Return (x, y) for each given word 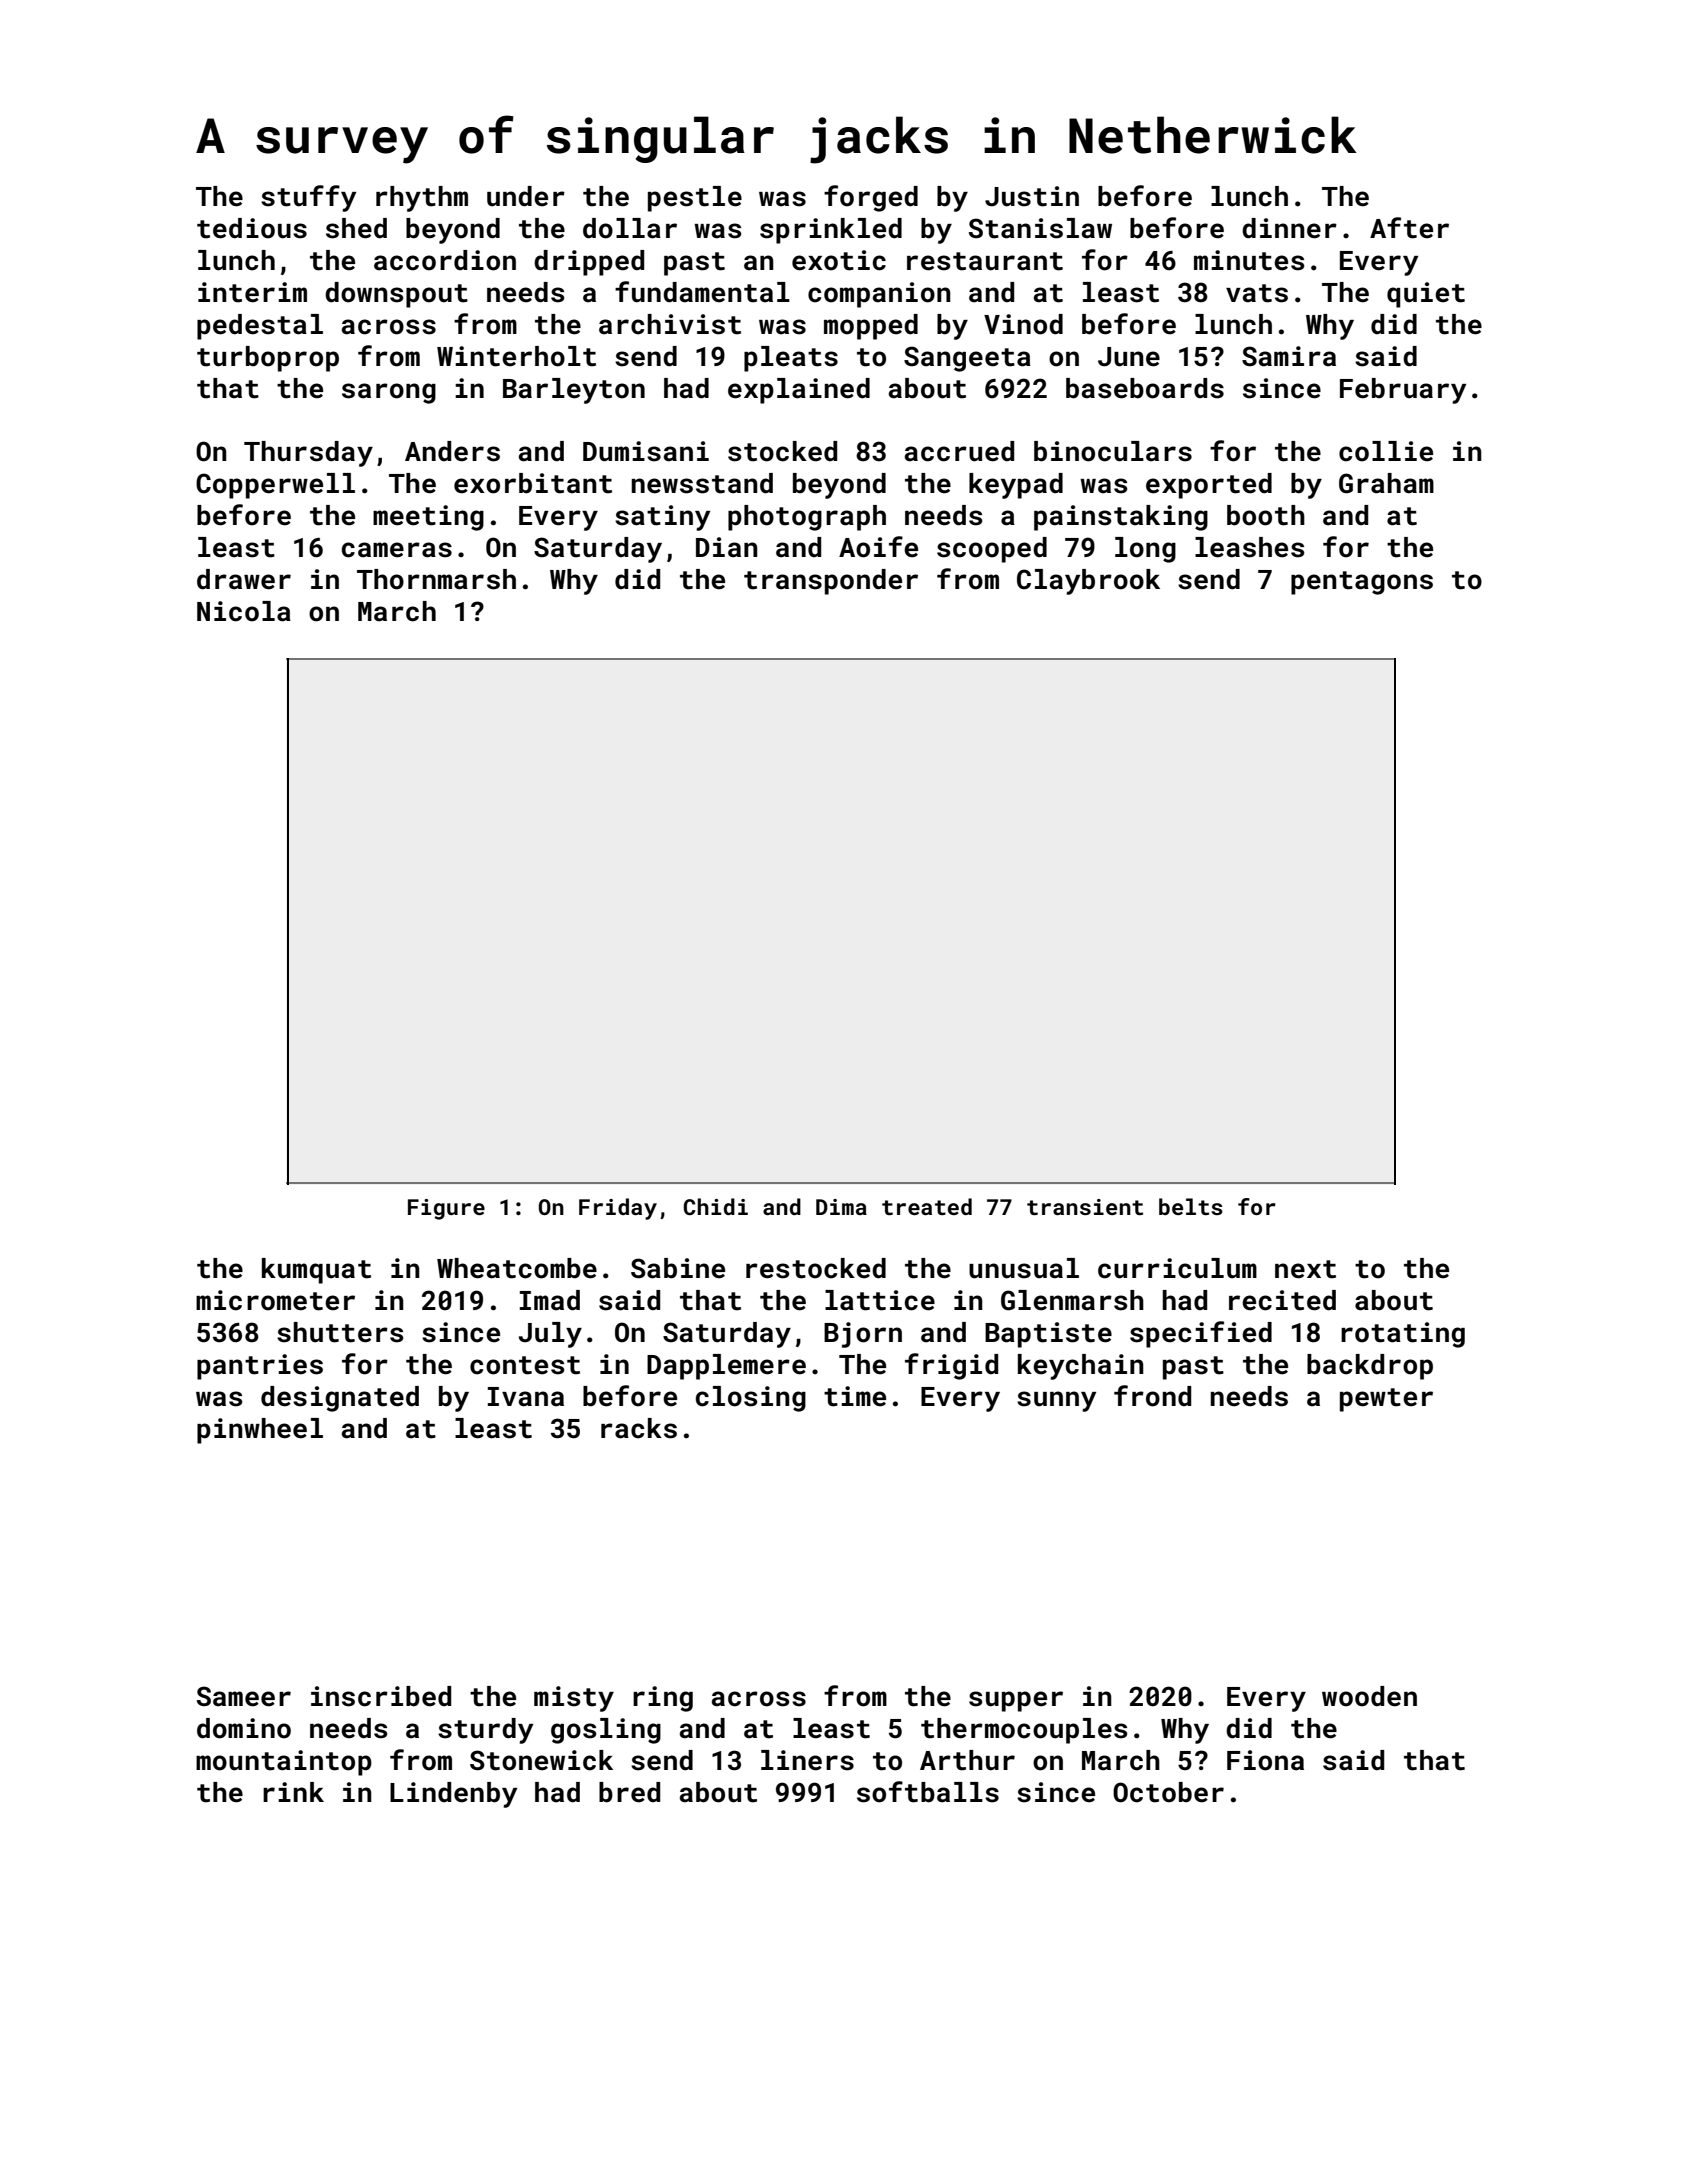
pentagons (1362, 583)
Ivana (526, 1397)
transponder (831, 582)
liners (807, 1760)
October (1168, 1792)
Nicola (244, 611)
